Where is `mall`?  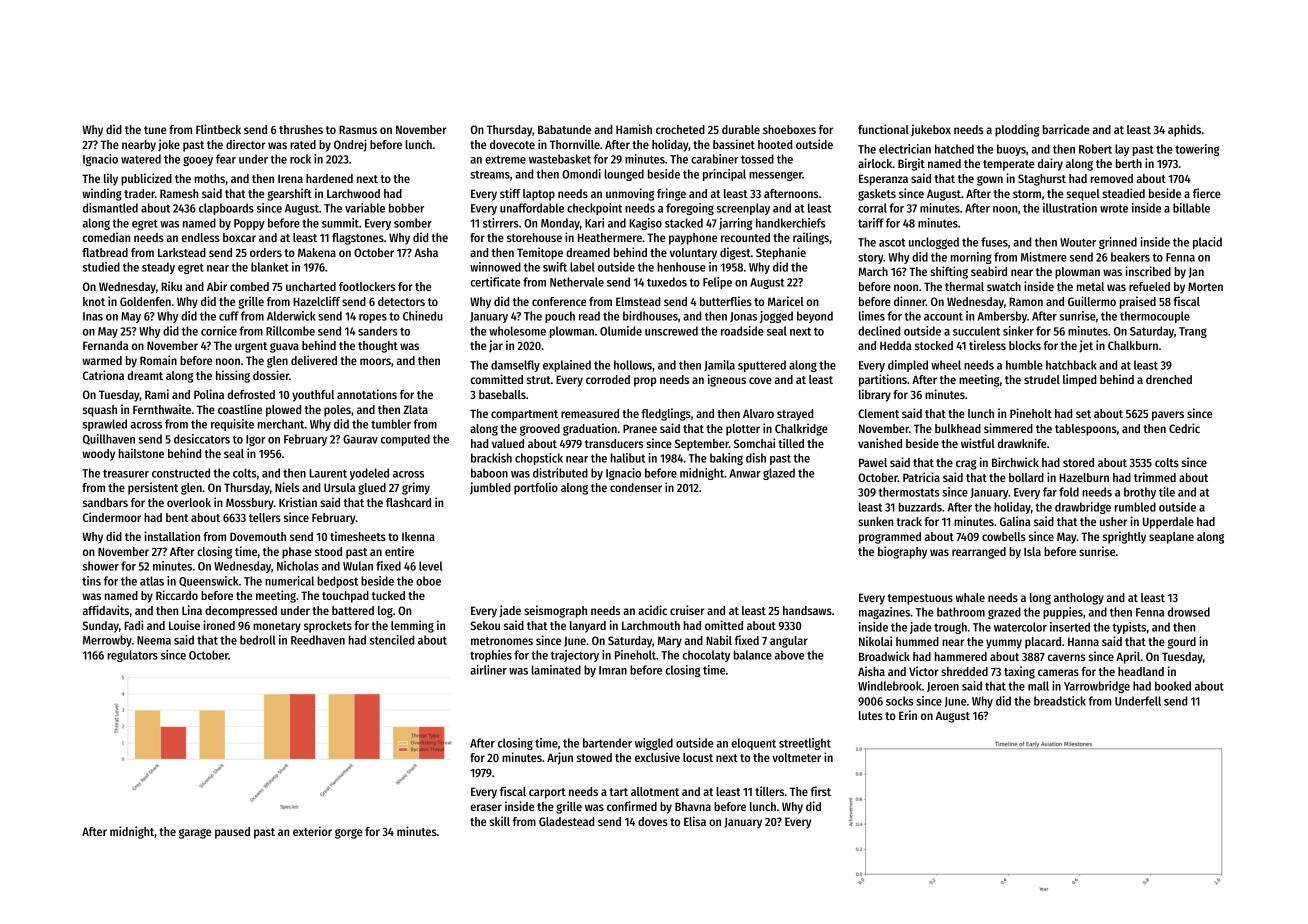 mall is located at coordinates (1038, 686).
